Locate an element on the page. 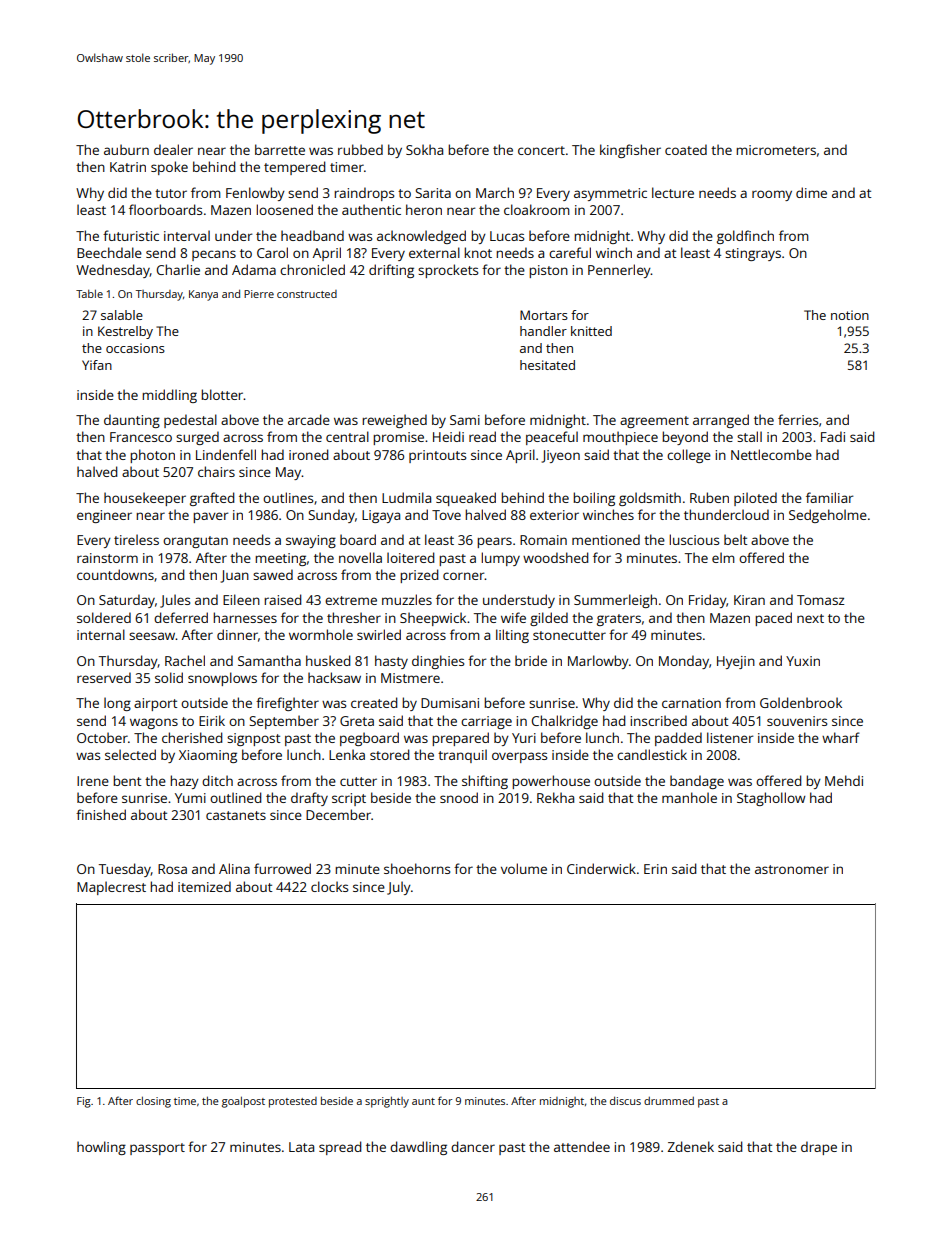 The width and height of the page is (952, 1233). Jiyeon is located at coordinates (561, 456).
